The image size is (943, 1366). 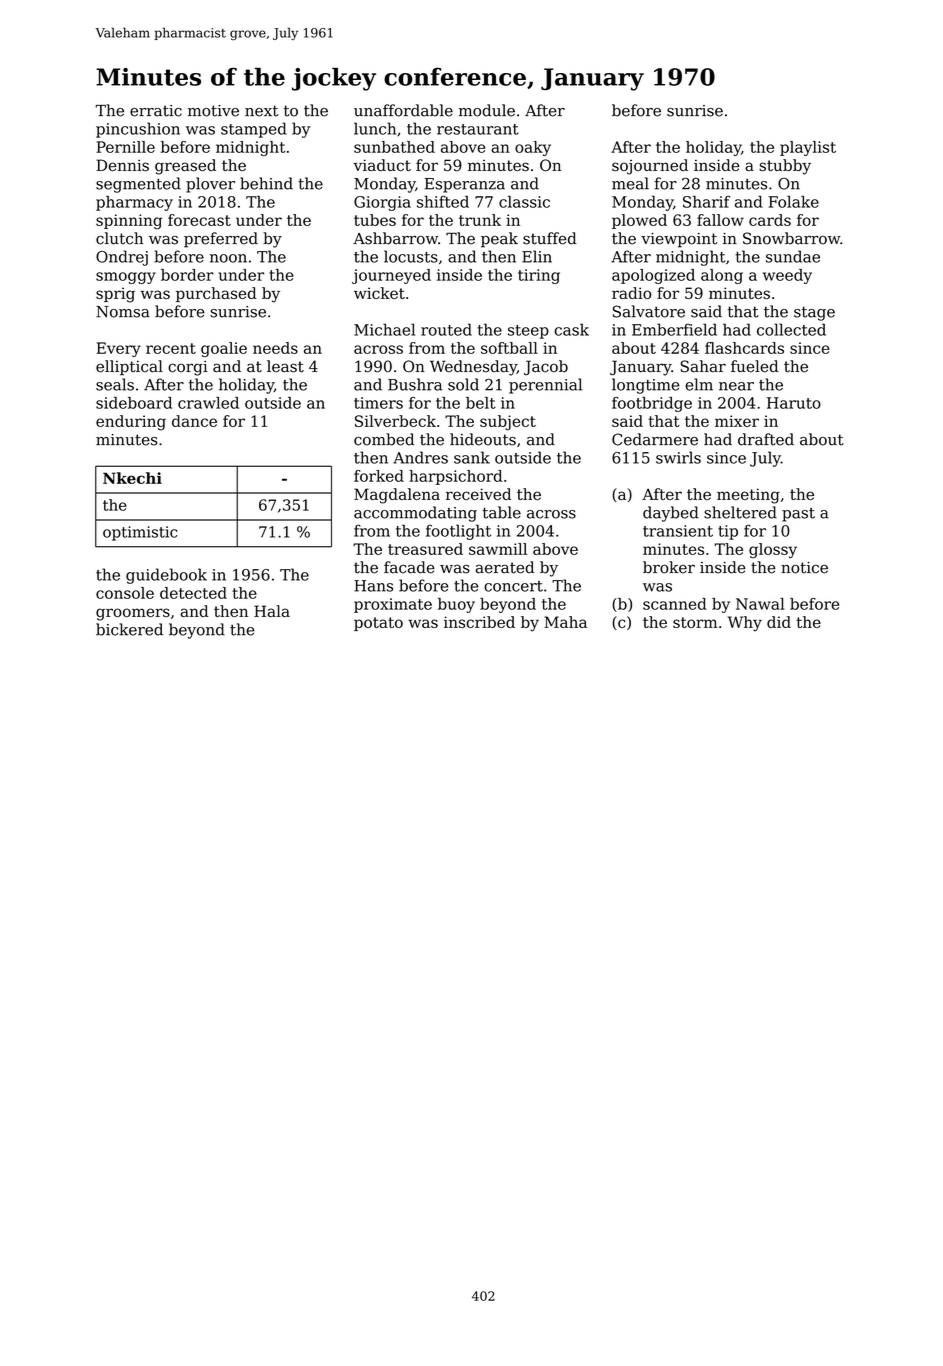 I want to click on playlist, so click(x=808, y=148).
